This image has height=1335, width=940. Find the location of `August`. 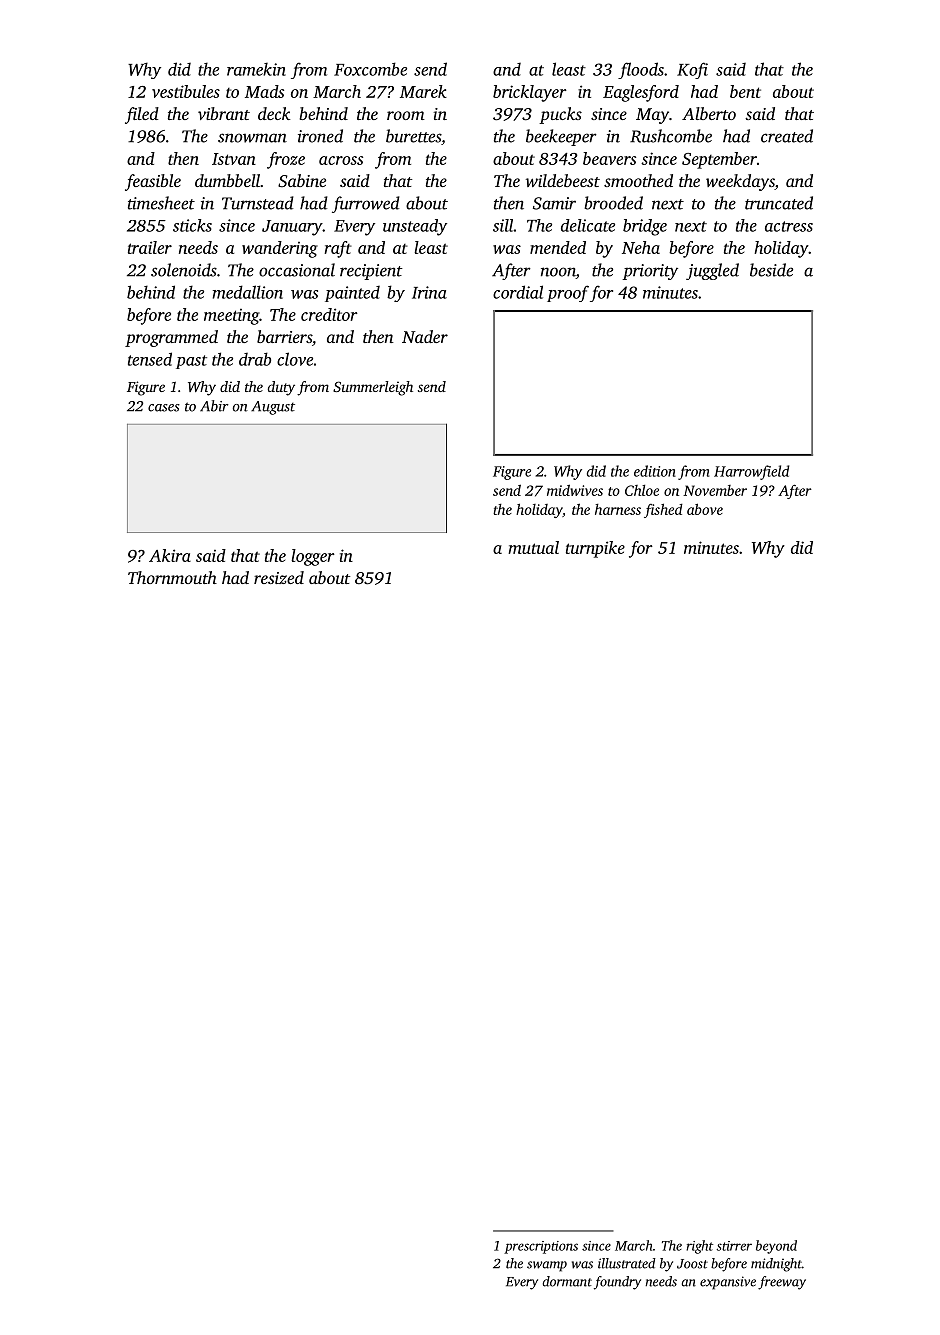

August is located at coordinates (273, 408).
